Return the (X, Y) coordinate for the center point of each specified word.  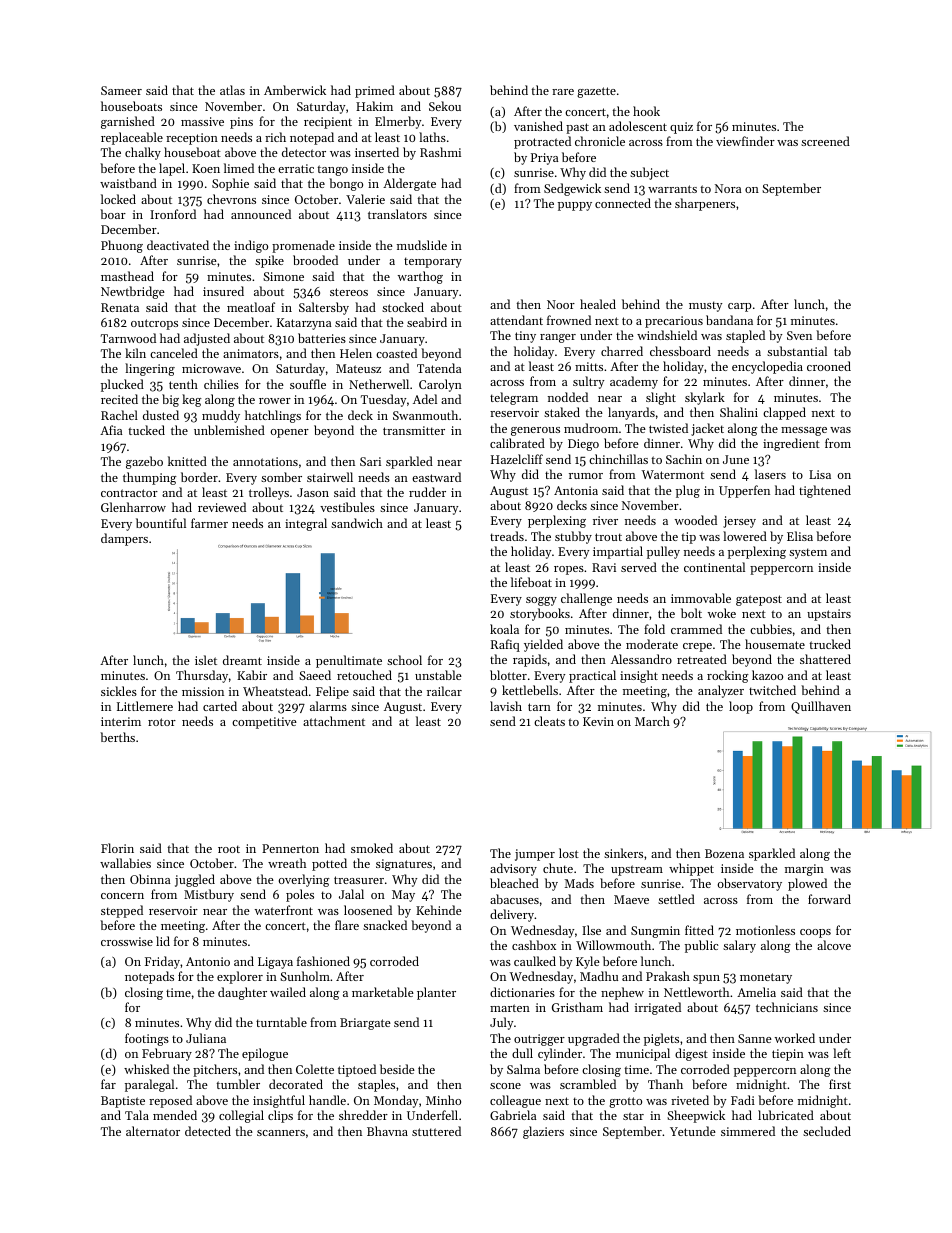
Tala (137, 1115)
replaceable (132, 138)
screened (825, 141)
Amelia (756, 992)
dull (522, 1053)
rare (563, 92)
